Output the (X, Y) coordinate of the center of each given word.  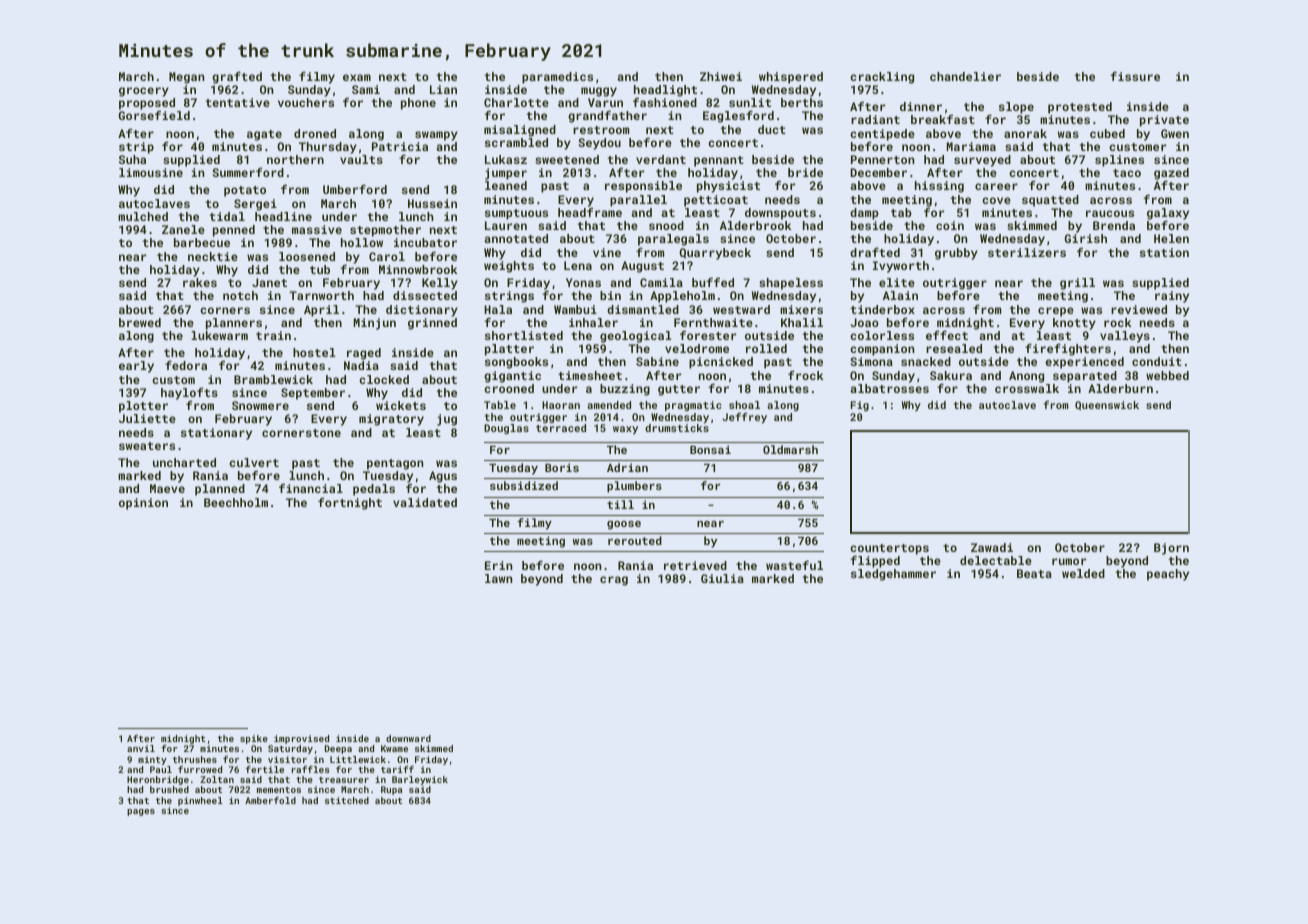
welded (1083, 573)
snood (666, 225)
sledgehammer (893, 575)
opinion (143, 504)
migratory (391, 420)
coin (950, 225)
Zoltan (217, 779)
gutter (679, 390)
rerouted (635, 540)
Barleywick (420, 780)
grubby (956, 254)
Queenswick (1107, 405)
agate (264, 135)
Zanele (183, 229)
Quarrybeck (715, 254)
